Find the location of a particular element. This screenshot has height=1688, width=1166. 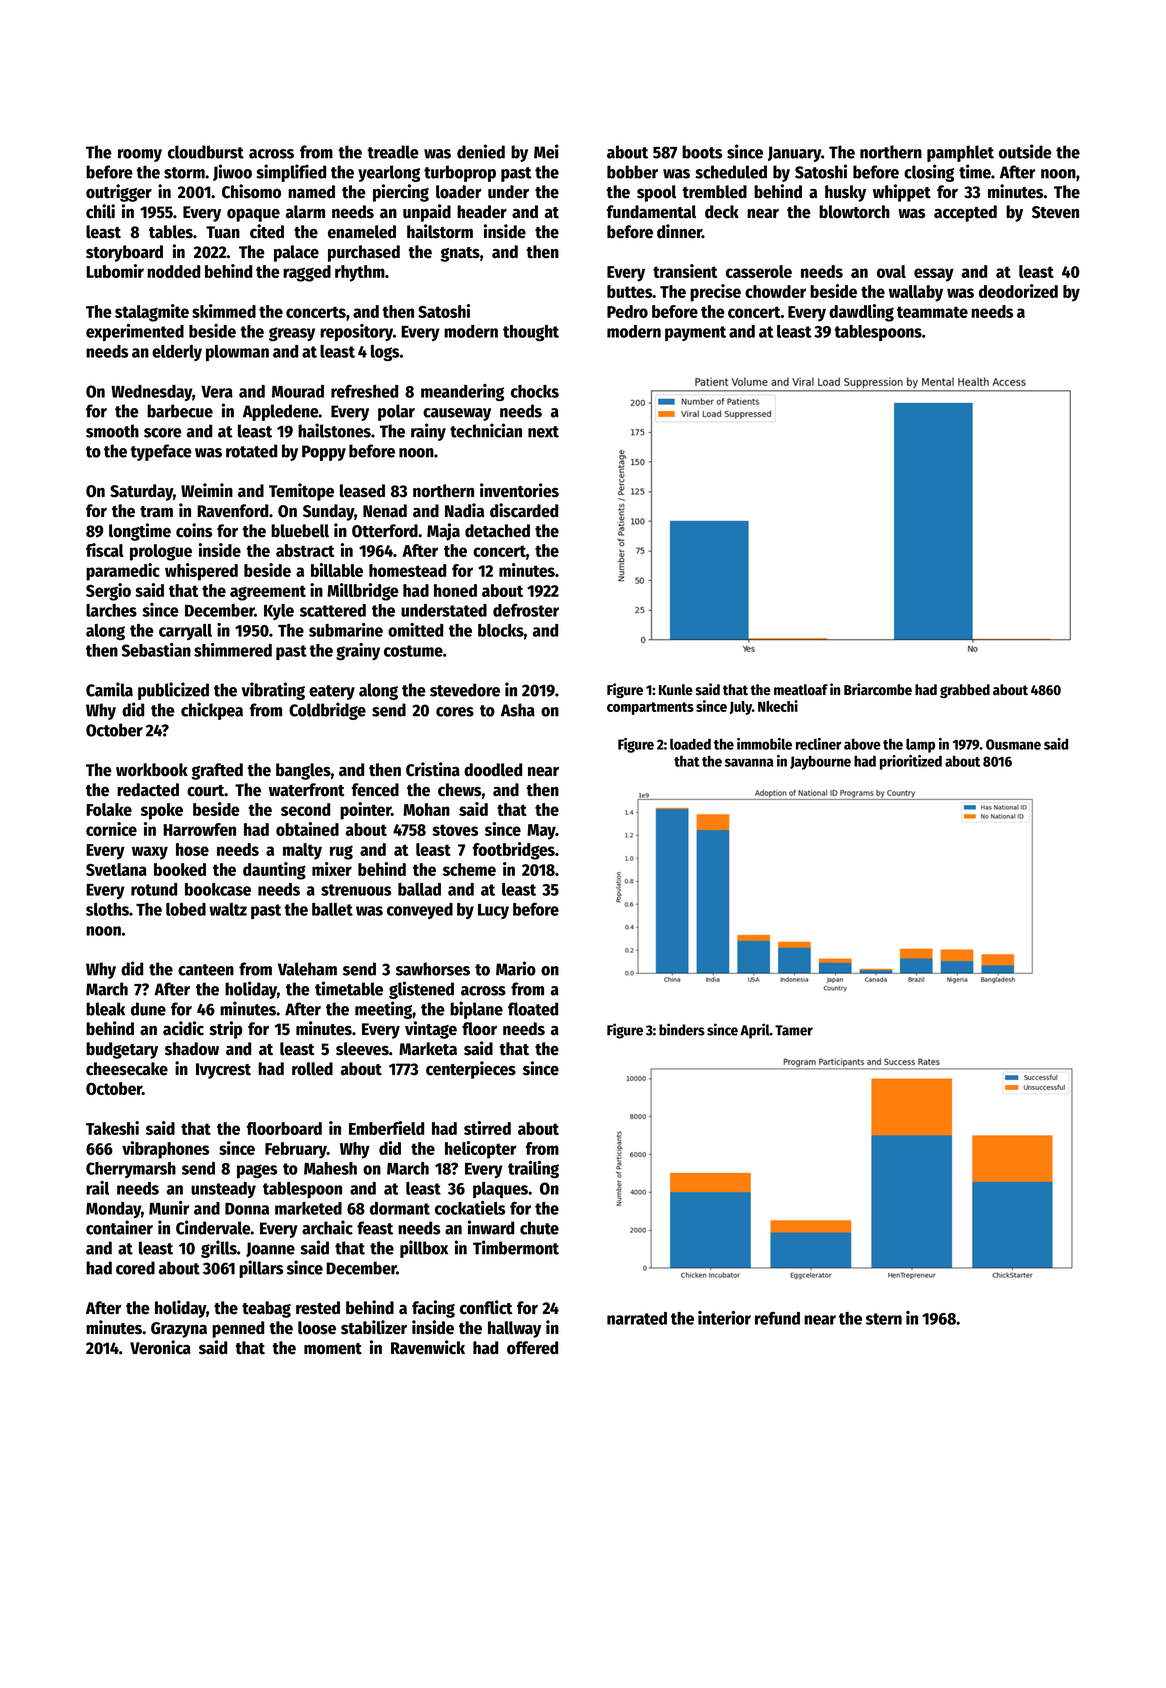

costume is located at coordinates (413, 651).
